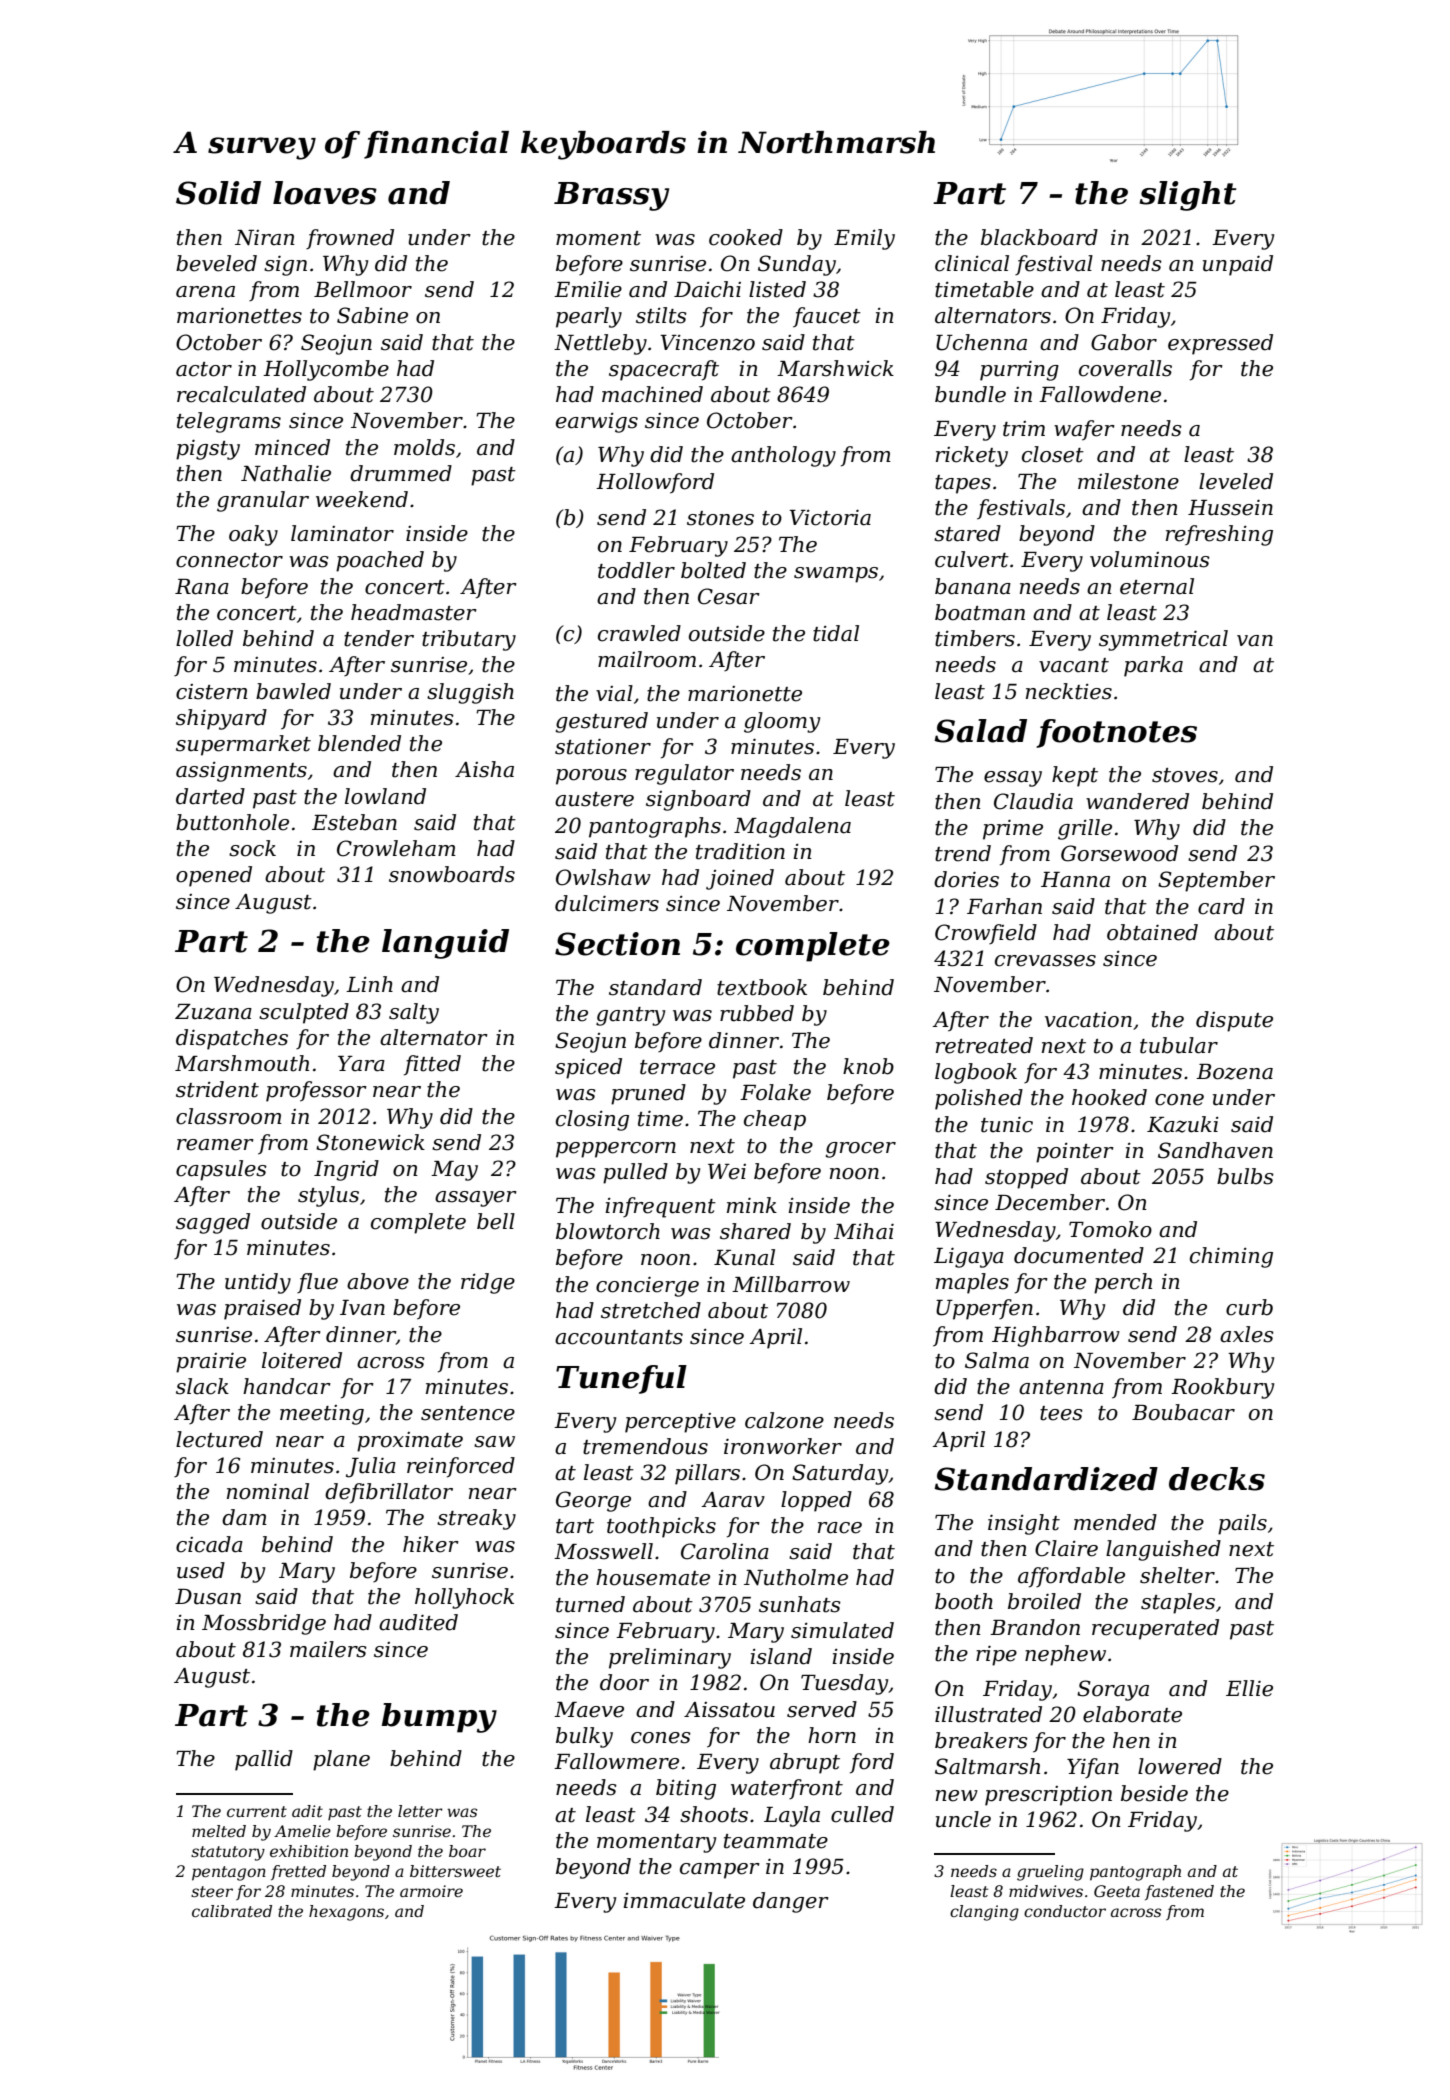 This document has width=1450, height=2100. Describe the element at coordinates (1234, 1021) in the document. I see `dispute` at that location.
